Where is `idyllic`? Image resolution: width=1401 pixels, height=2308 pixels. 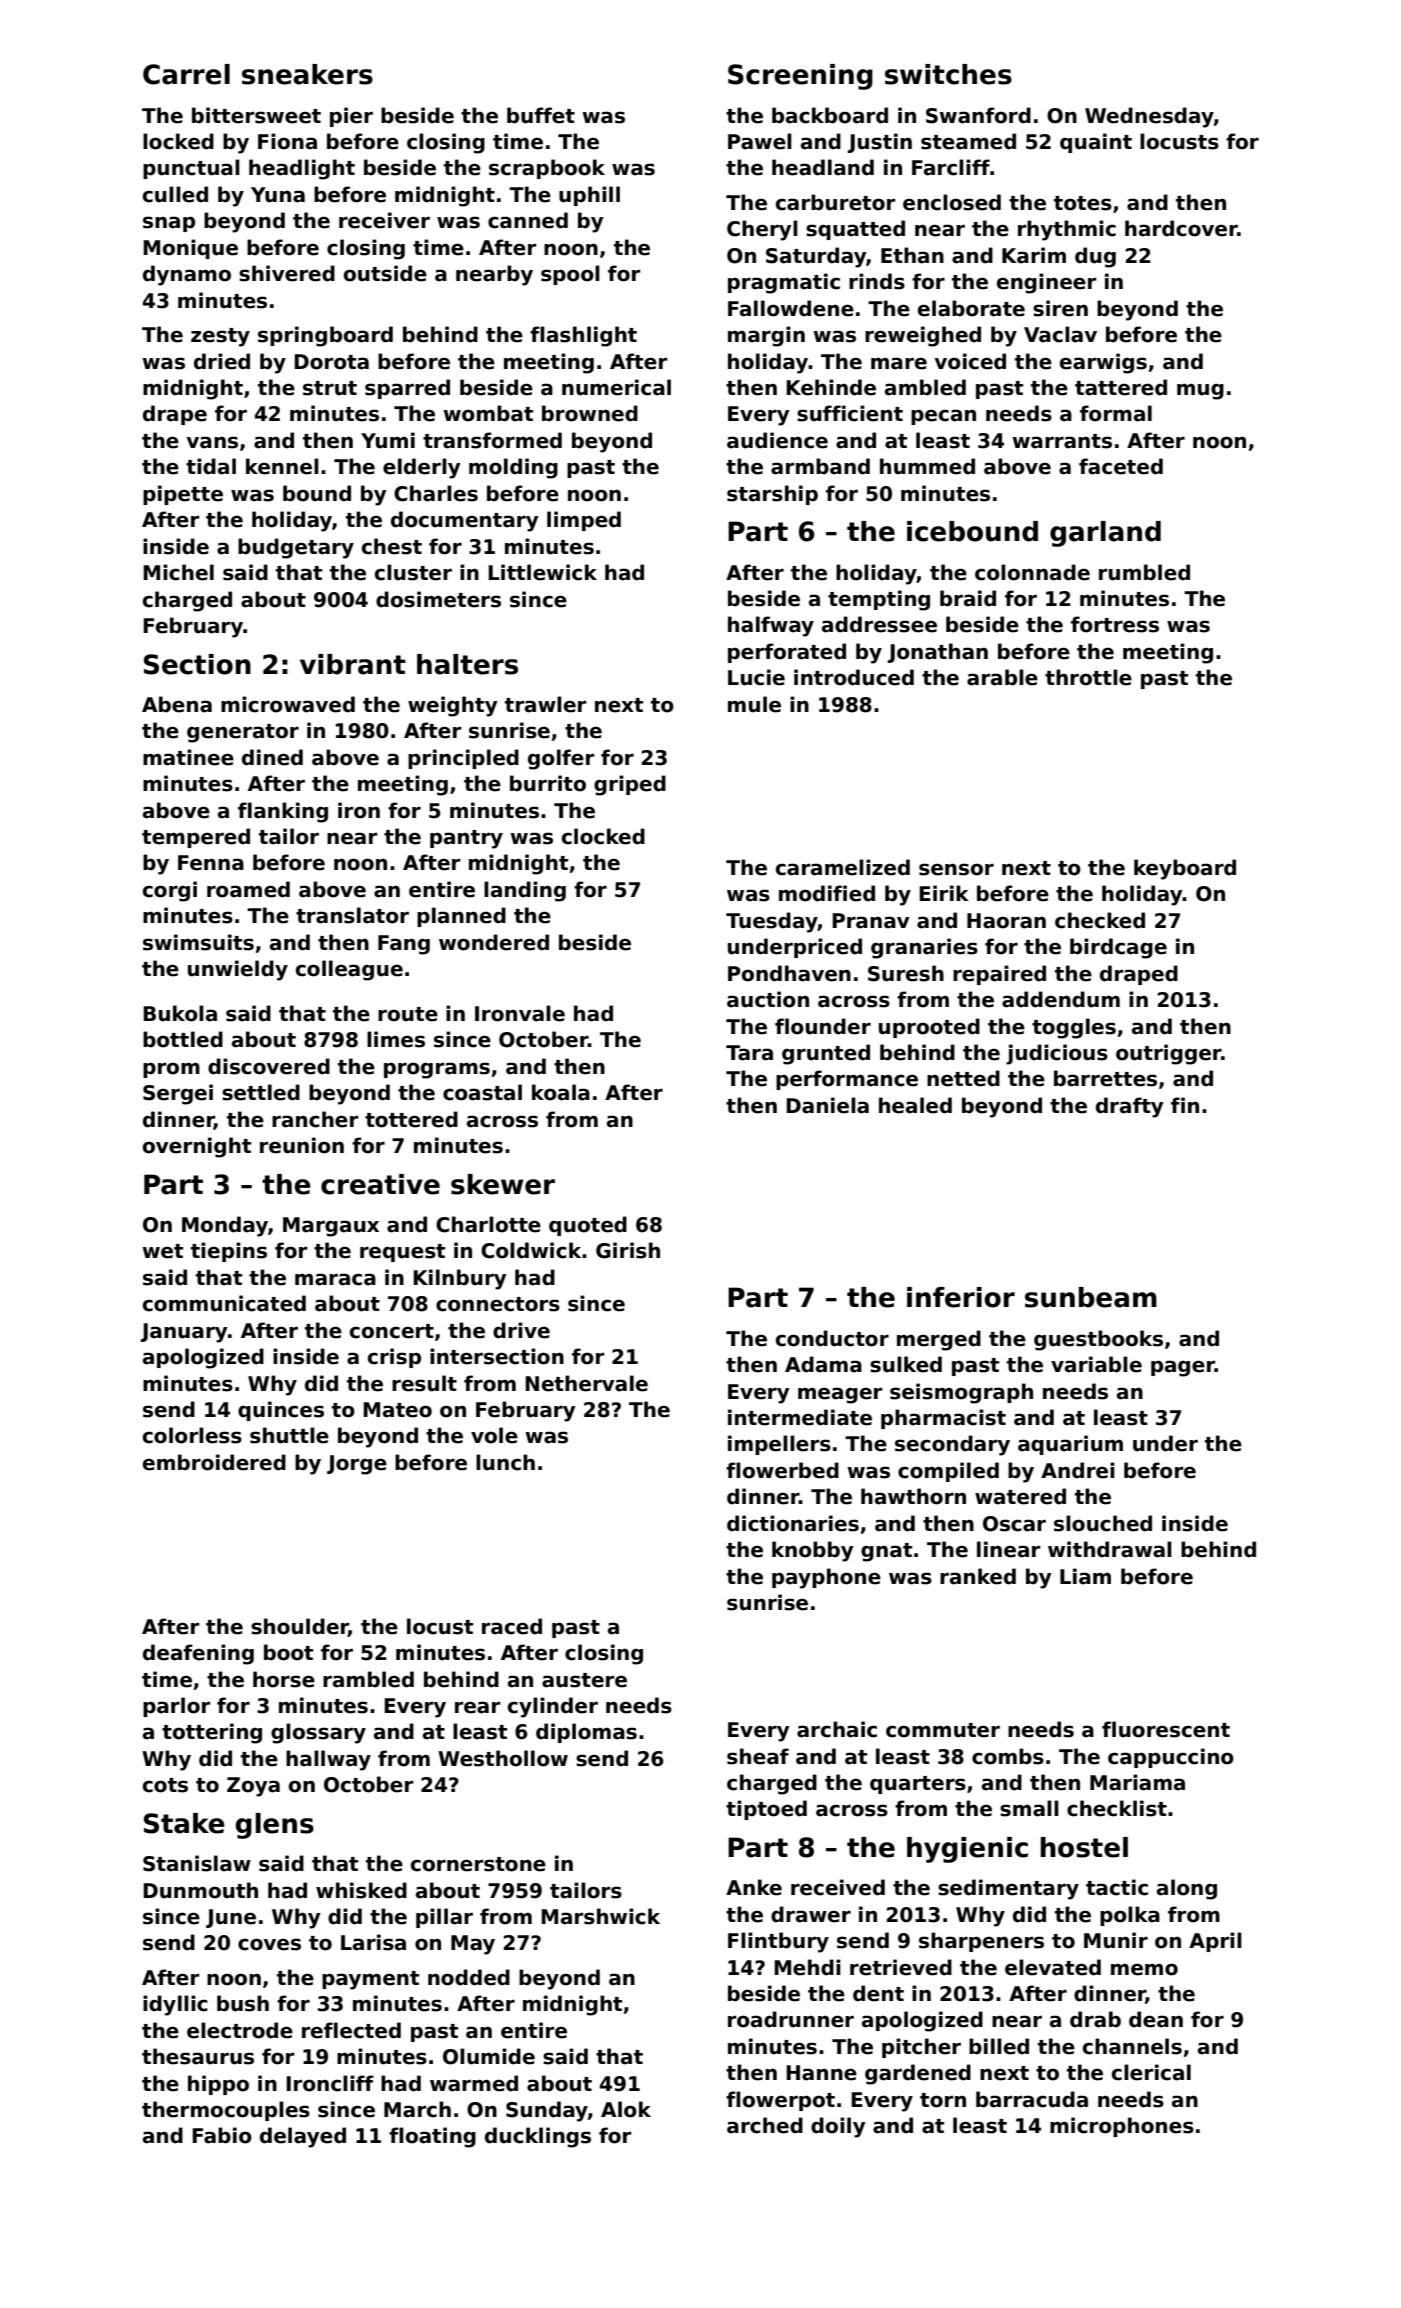
idyllic is located at coordinates (175, 2005).
